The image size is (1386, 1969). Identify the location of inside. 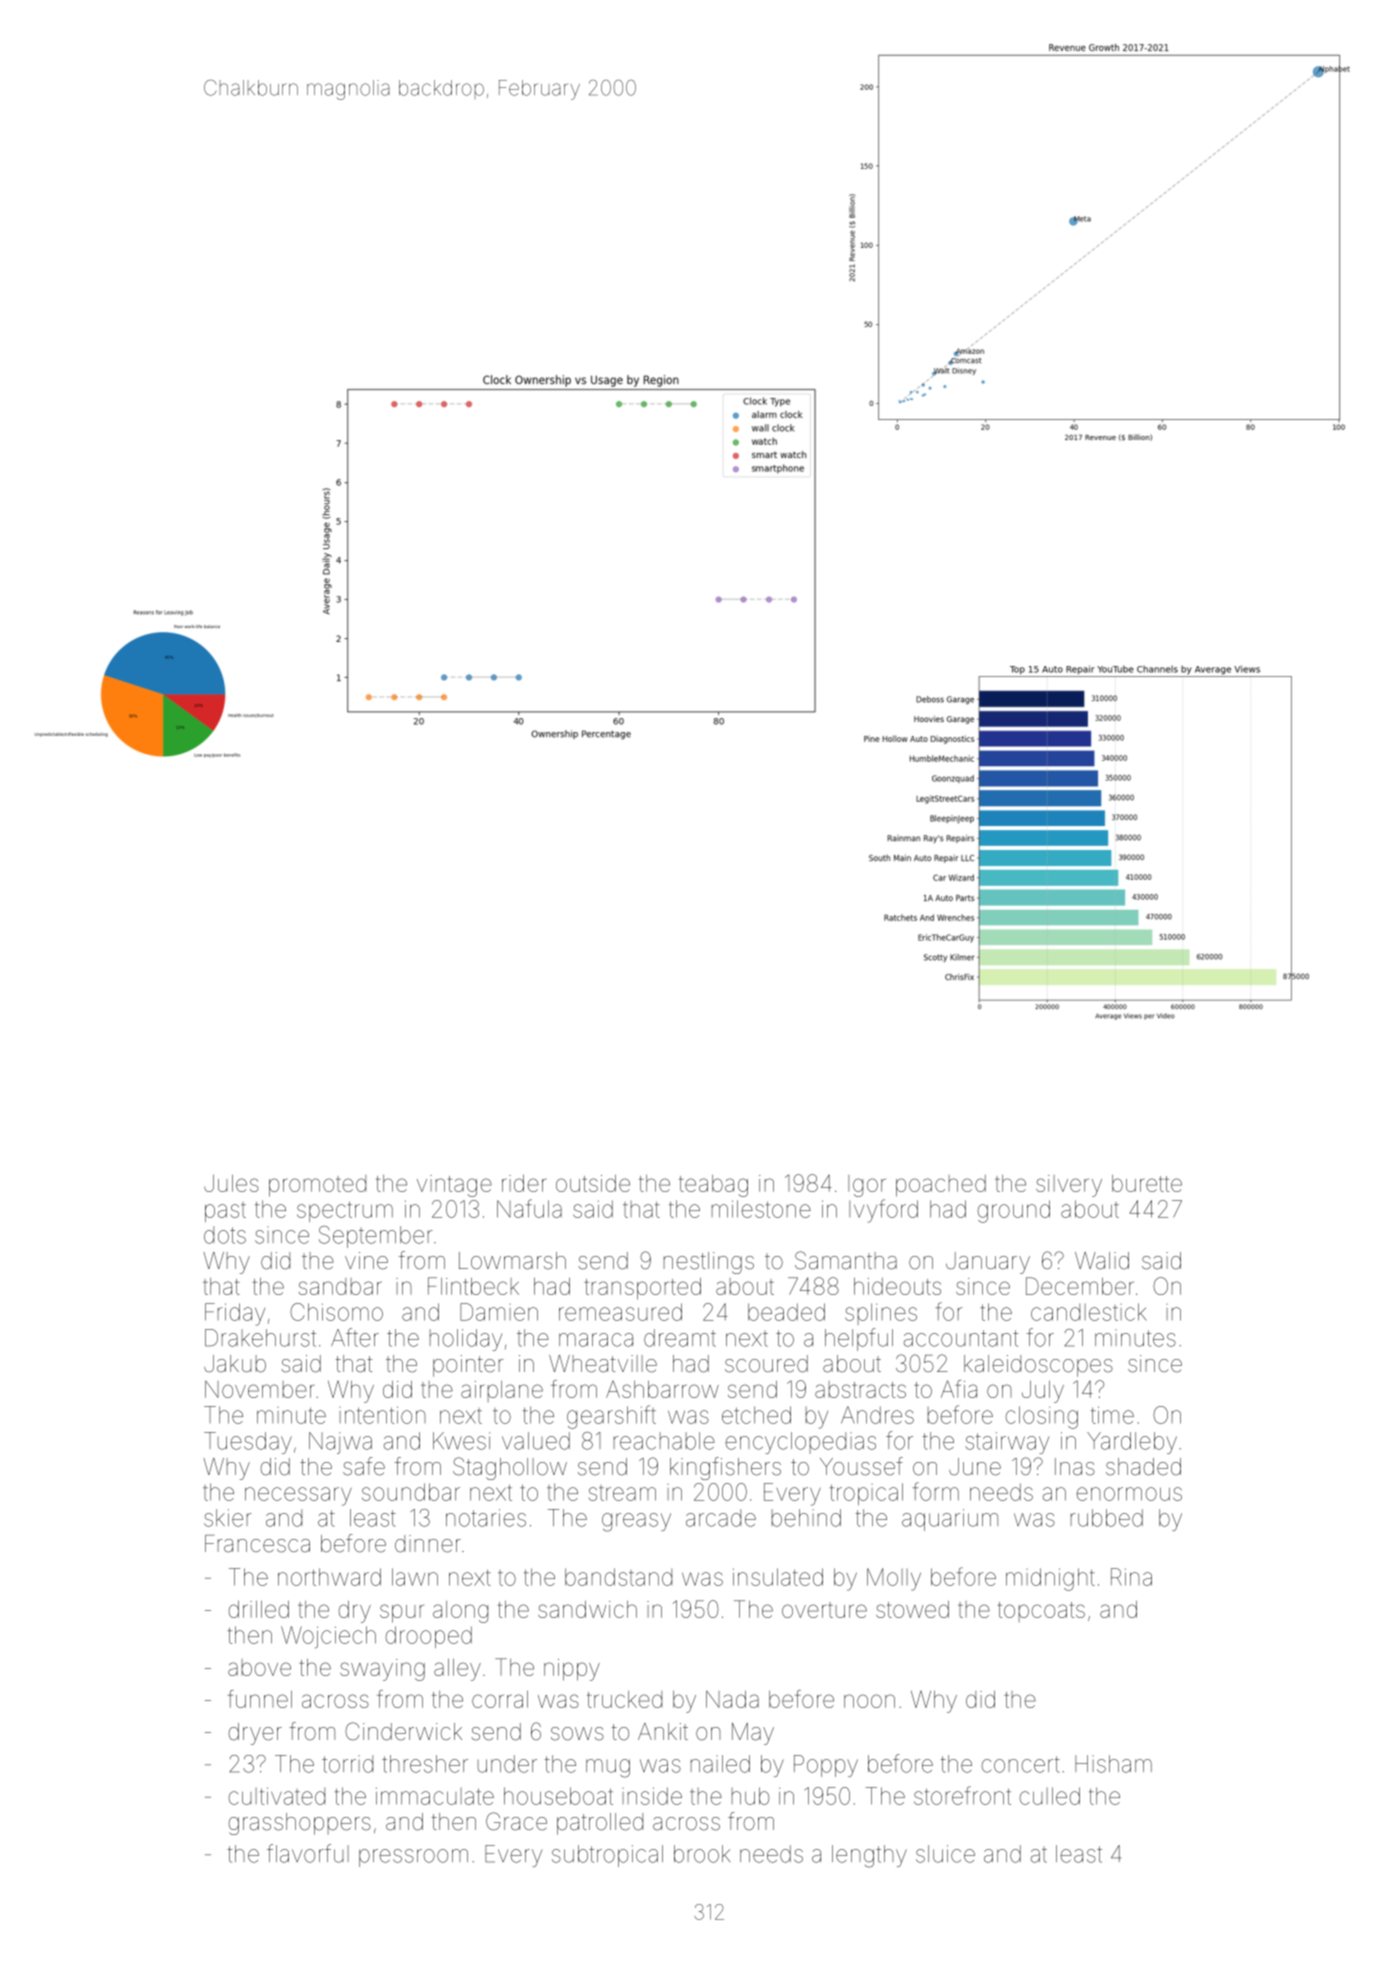
(652, 1796).
